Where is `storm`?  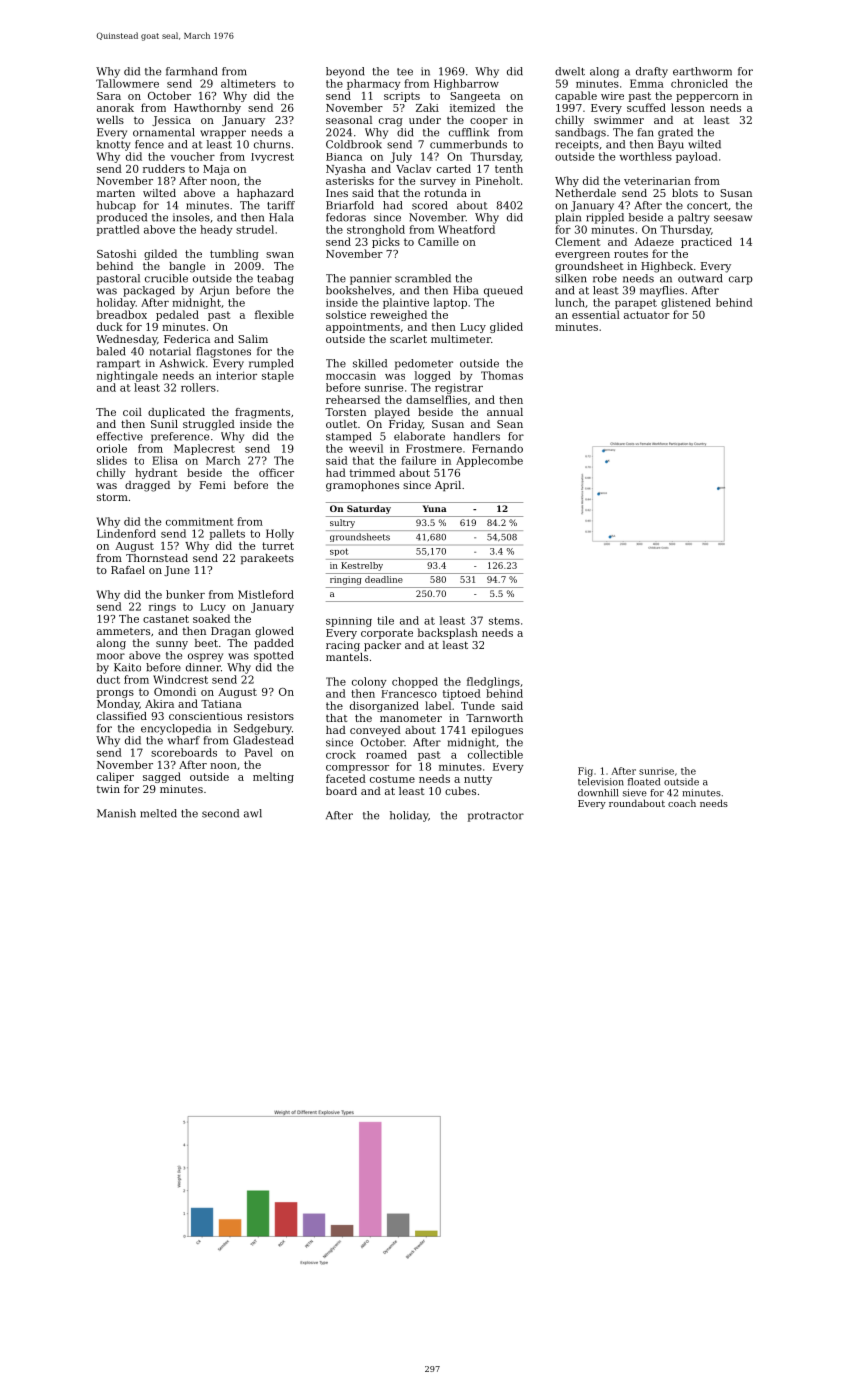 storm is located at coordinates (112, 497).
